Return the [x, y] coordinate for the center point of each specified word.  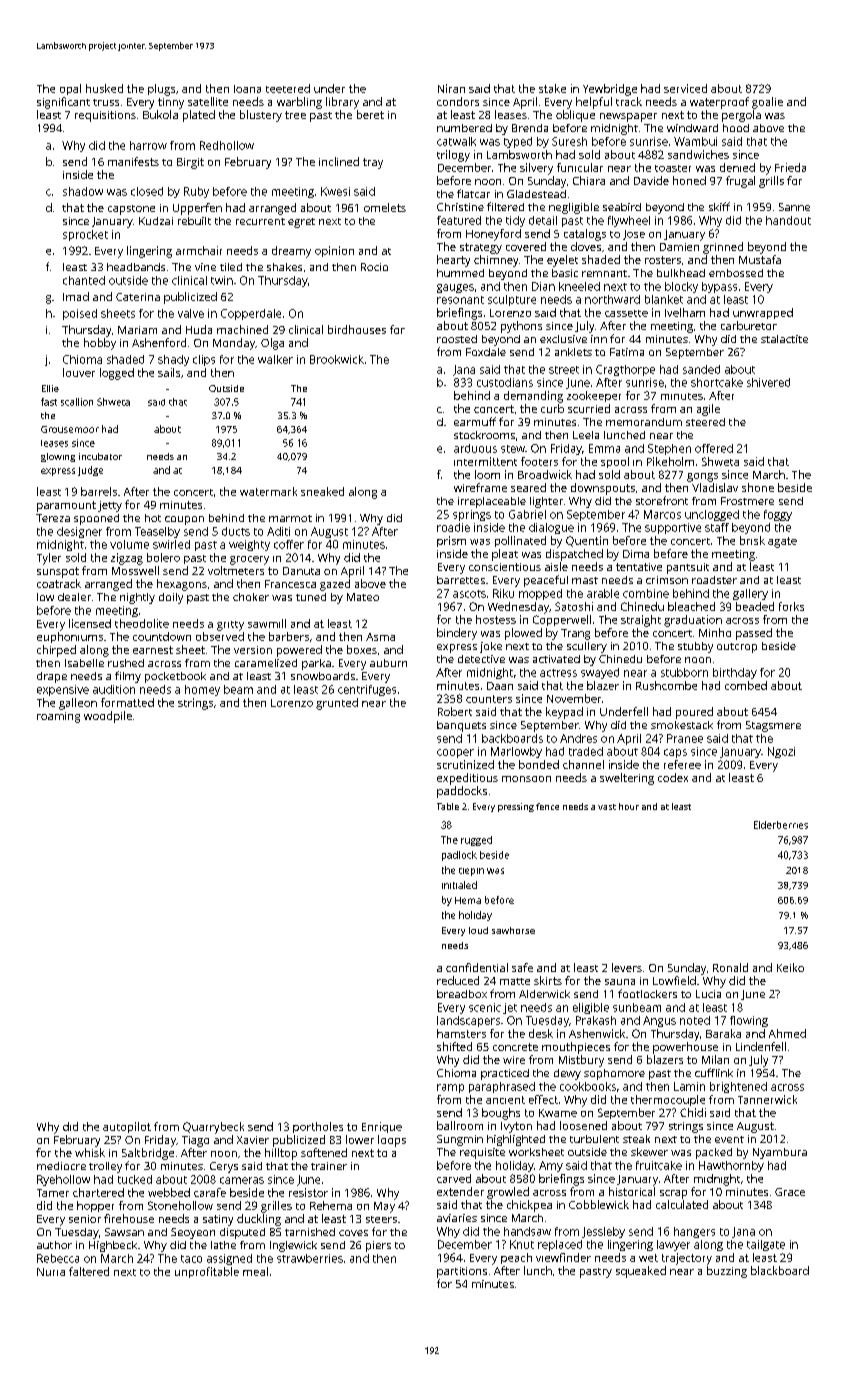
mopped [540, 594]
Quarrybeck [213, 1128]
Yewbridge [610, 90]
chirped [56, 651]
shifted [454, 1046]
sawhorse [513, 930]
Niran [451, 88]
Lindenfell [761, 1046]
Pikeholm [670, 461]
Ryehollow [63, 1180]
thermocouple [668, 1100]
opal [70, 89]
